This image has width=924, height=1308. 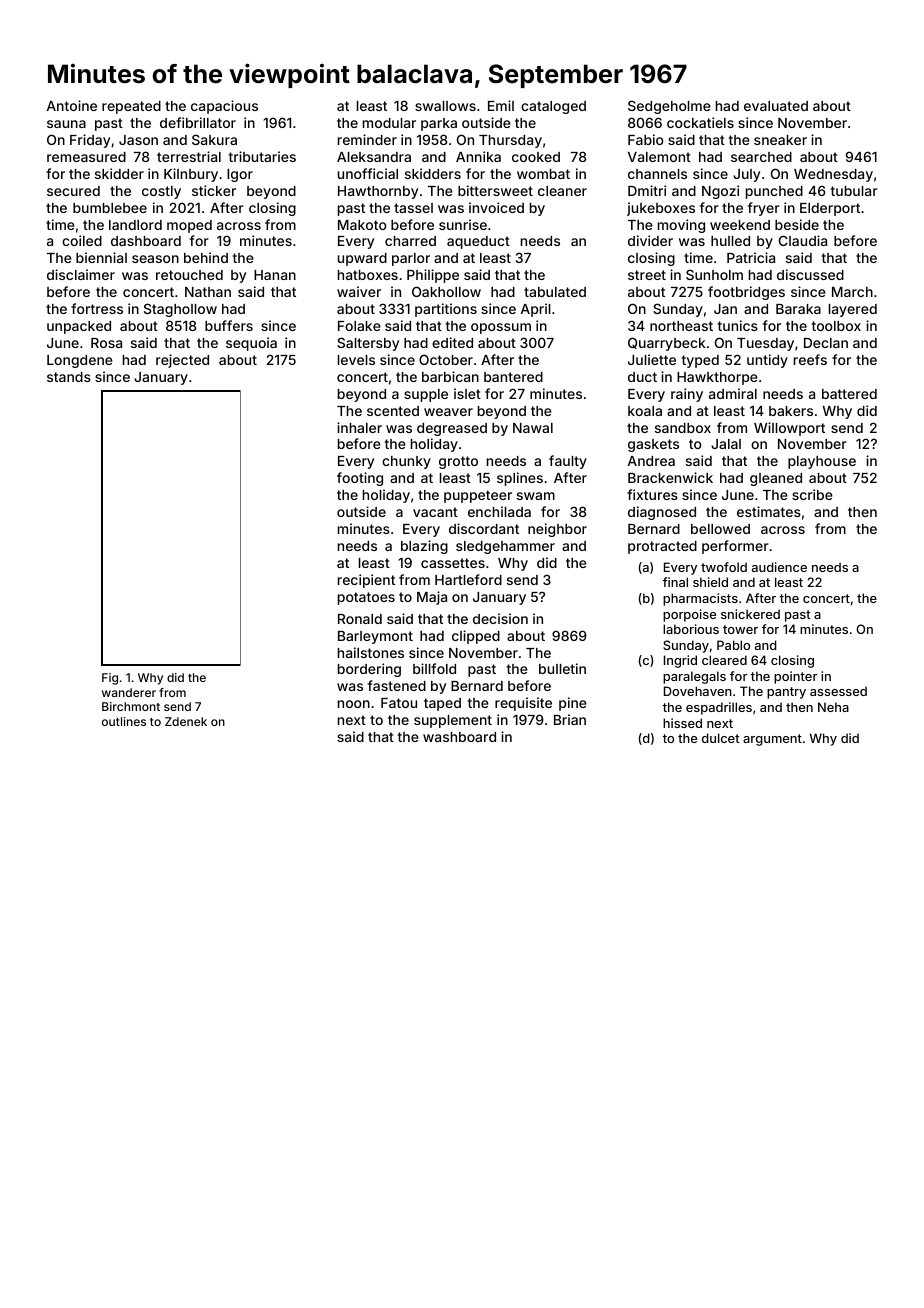 What do you see at coordinates (72, 105) in the image?
I see `Antoine` at bounding box center [72, 105].
